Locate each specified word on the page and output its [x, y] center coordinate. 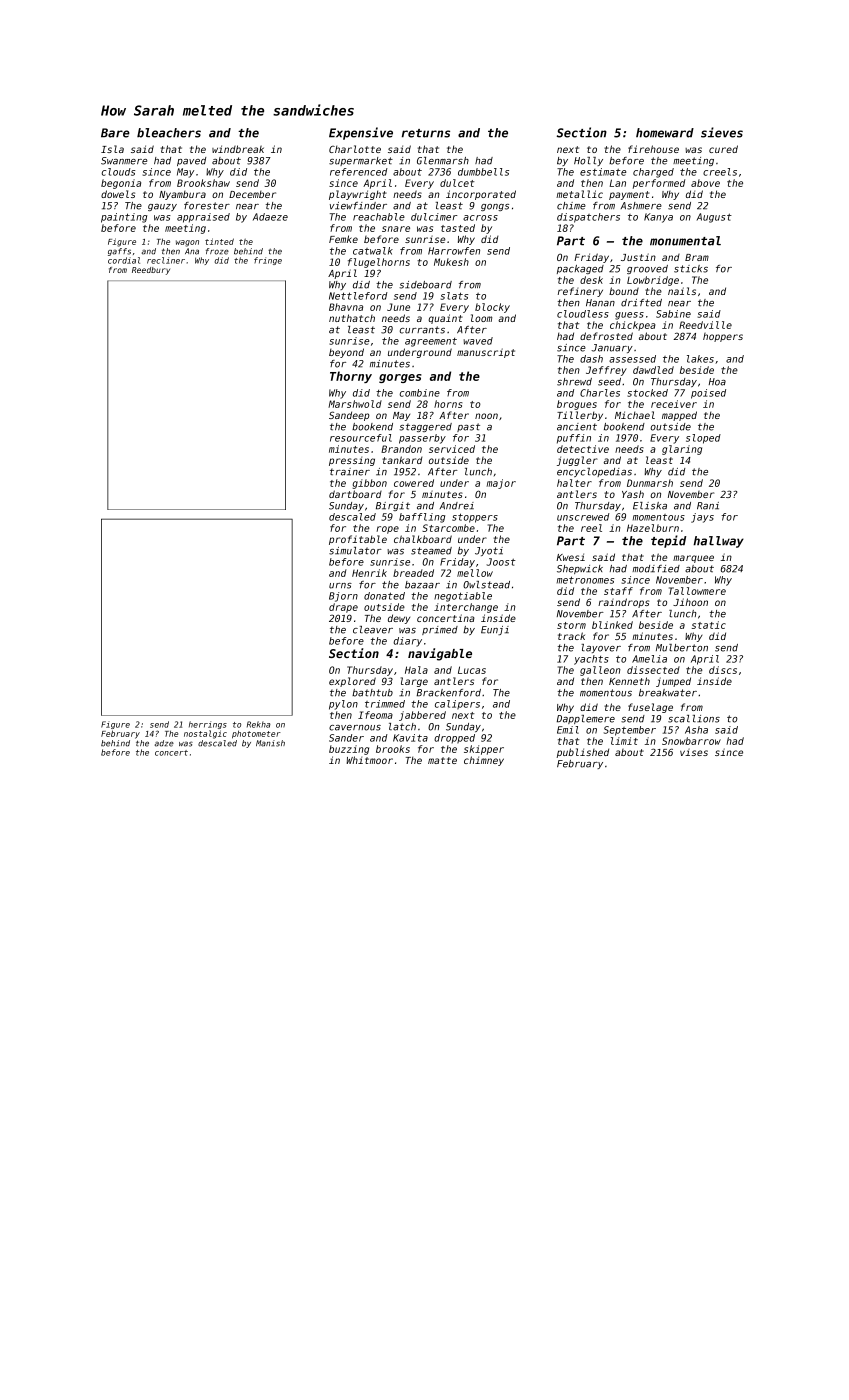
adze [164, 743]
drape [343, 608]
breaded [413, 573]
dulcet [457, 183]
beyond [346, 353]
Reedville [705, 325]
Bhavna [346, 307]
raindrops [623, 603]
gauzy [162, 207]
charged [653, 173]
